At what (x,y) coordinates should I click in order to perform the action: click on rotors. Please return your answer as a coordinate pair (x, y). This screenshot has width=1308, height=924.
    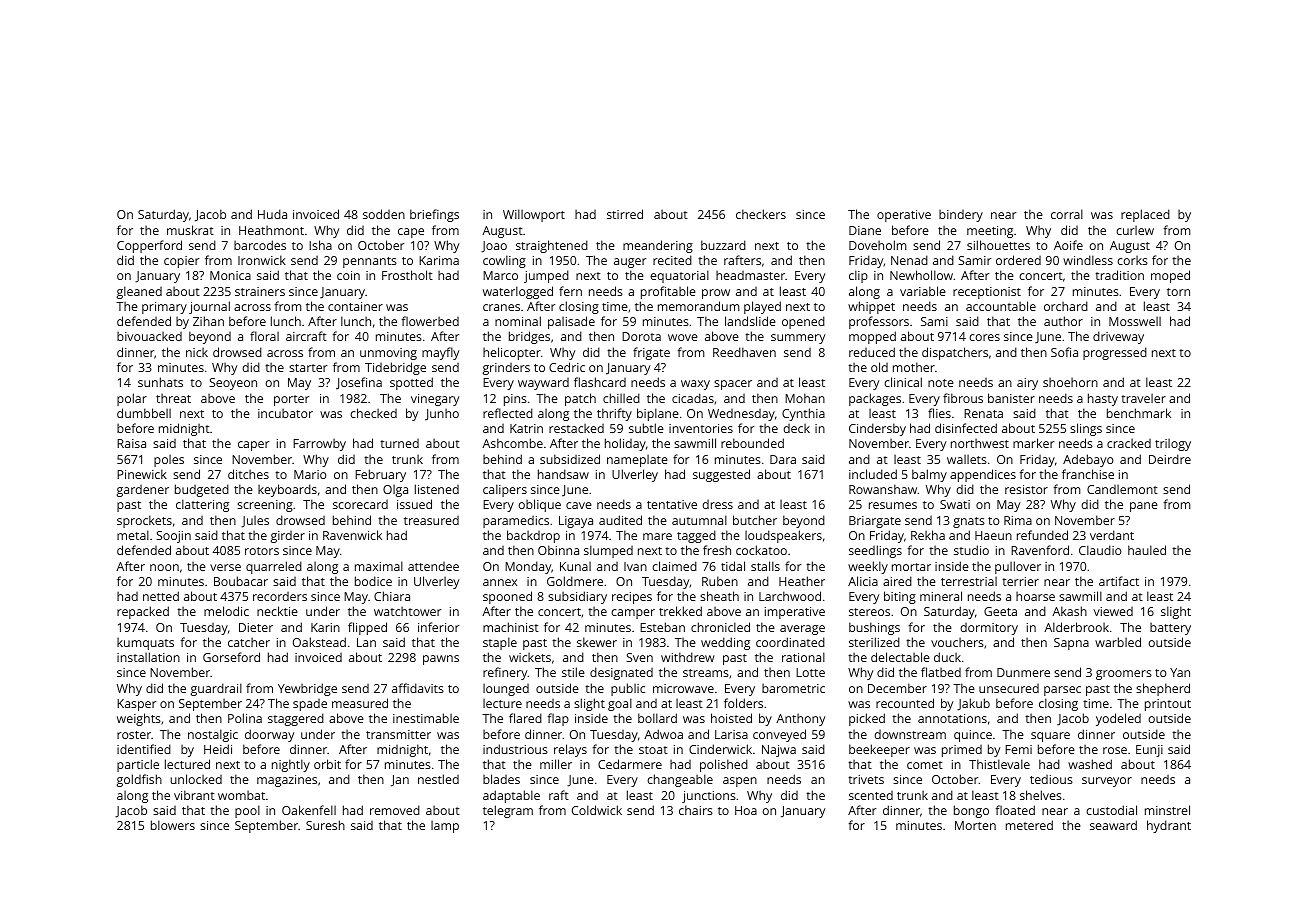
    Looking at the image, I should click on (262, 551).
